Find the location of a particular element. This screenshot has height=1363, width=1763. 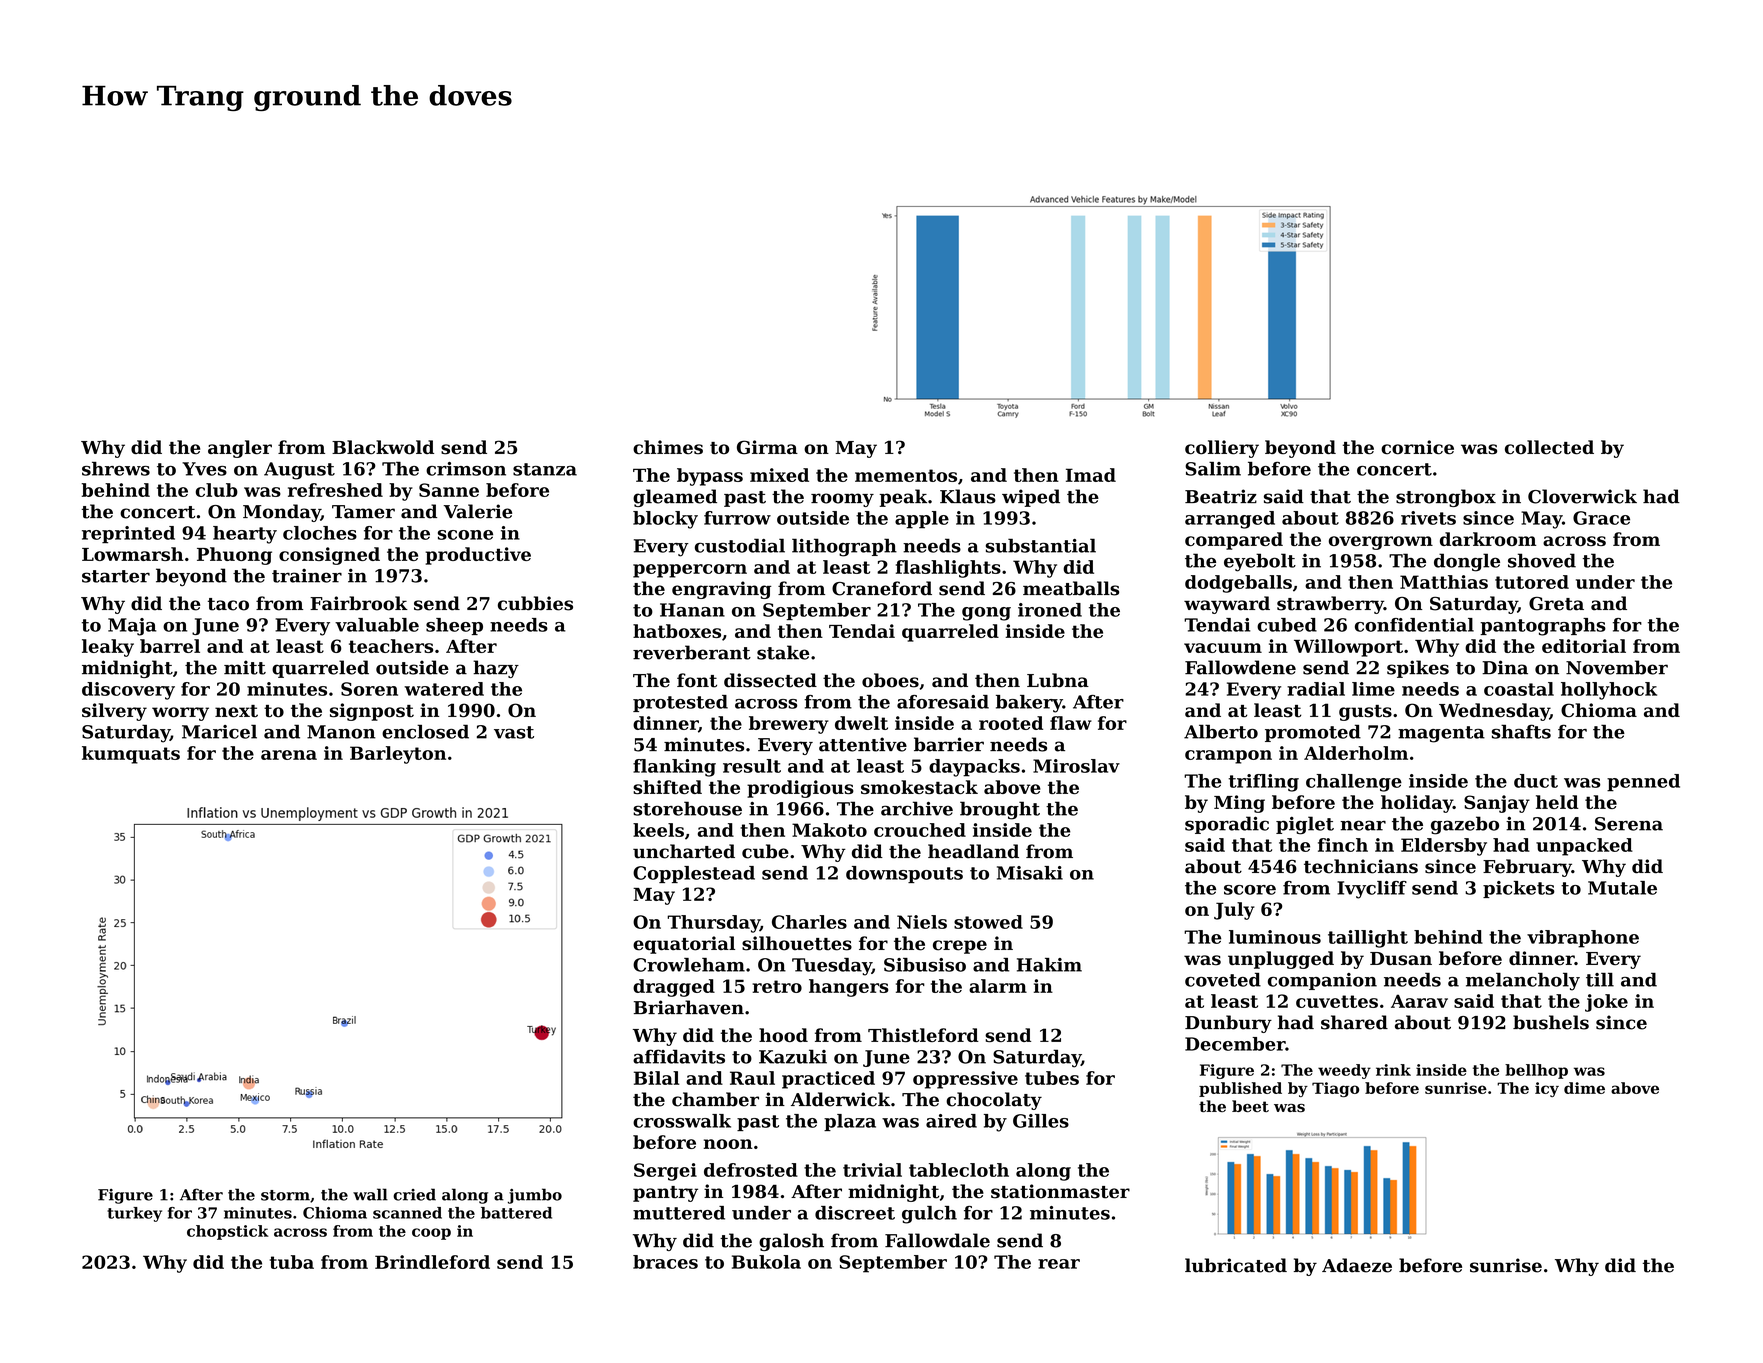

unplugged is located at coordinates (1281, 960).
